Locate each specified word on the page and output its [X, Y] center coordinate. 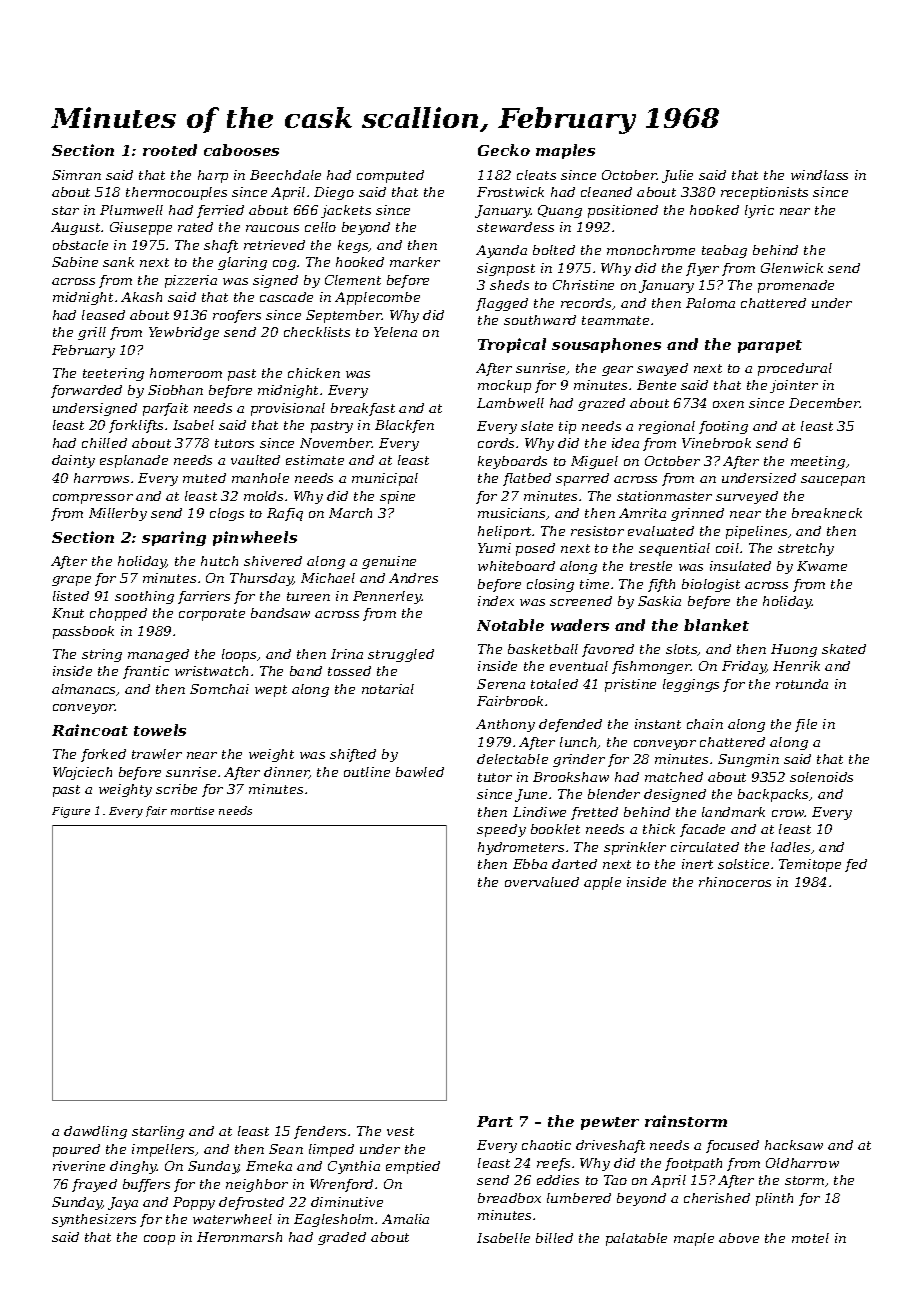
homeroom [186, 373]
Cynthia [354, 1167]
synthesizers [94, 1220]
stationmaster [664, 496]
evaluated [661, 531]
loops [240, 655]
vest [400, 1131]
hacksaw [794, 1145]
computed [390, 176]
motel [810, 1238]
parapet [770, 346]
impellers [164, 1150]
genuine [389, 562]
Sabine [75, 262]
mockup [504, 386]
